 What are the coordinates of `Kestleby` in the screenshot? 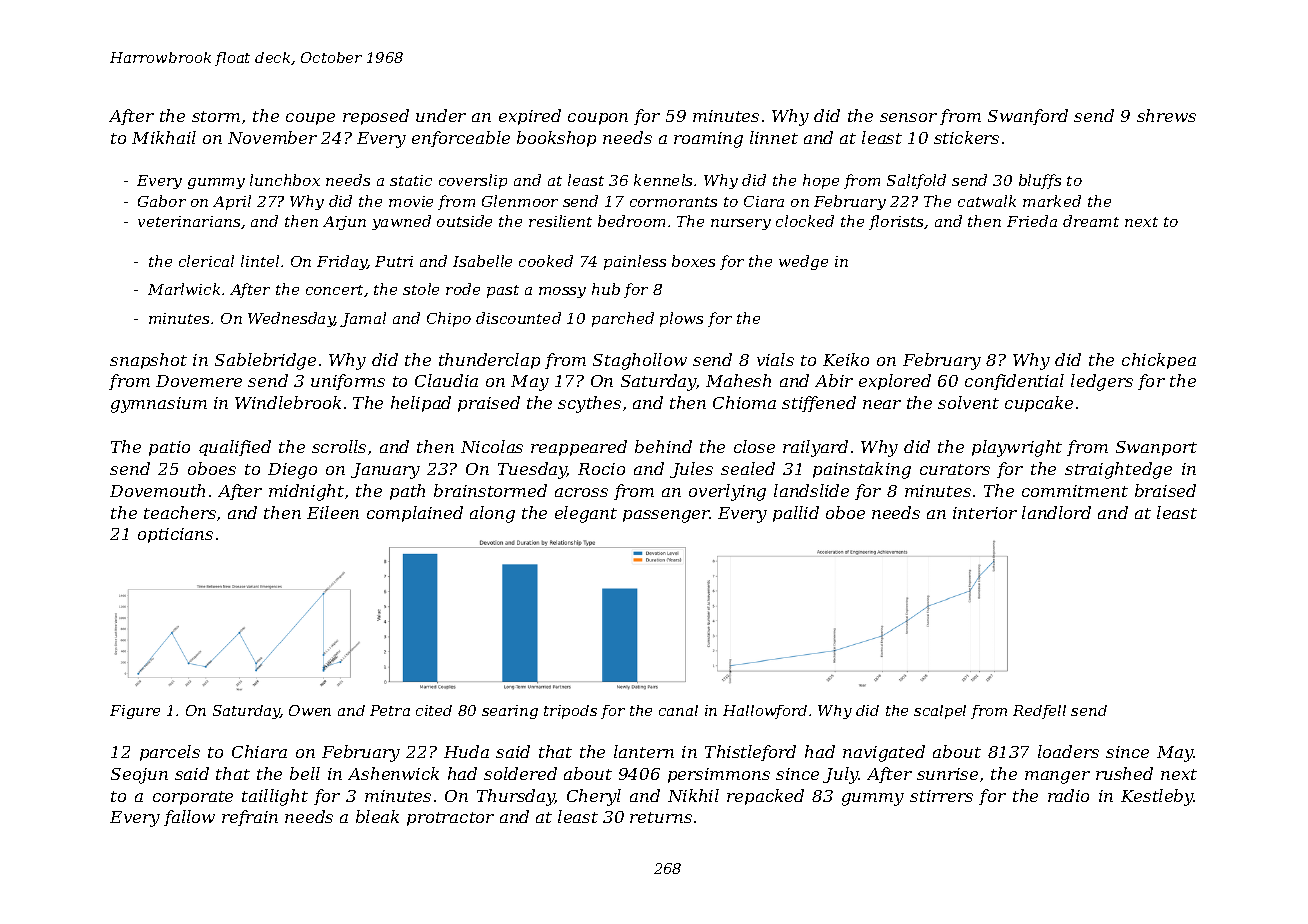 It's located at (1157, 797).
